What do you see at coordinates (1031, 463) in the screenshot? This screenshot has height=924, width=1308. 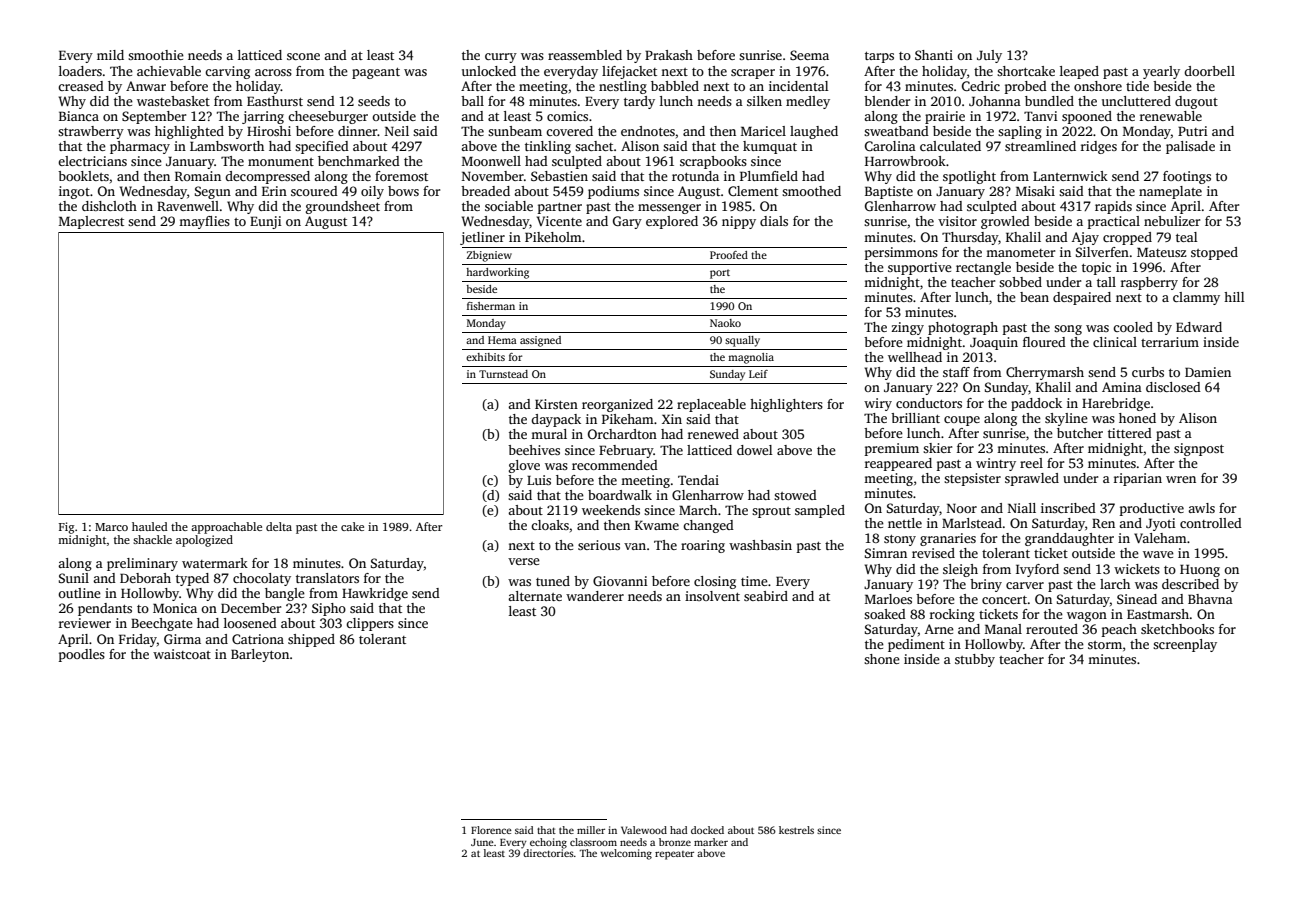 I see `reel` at bounding box center [1031, 463].
